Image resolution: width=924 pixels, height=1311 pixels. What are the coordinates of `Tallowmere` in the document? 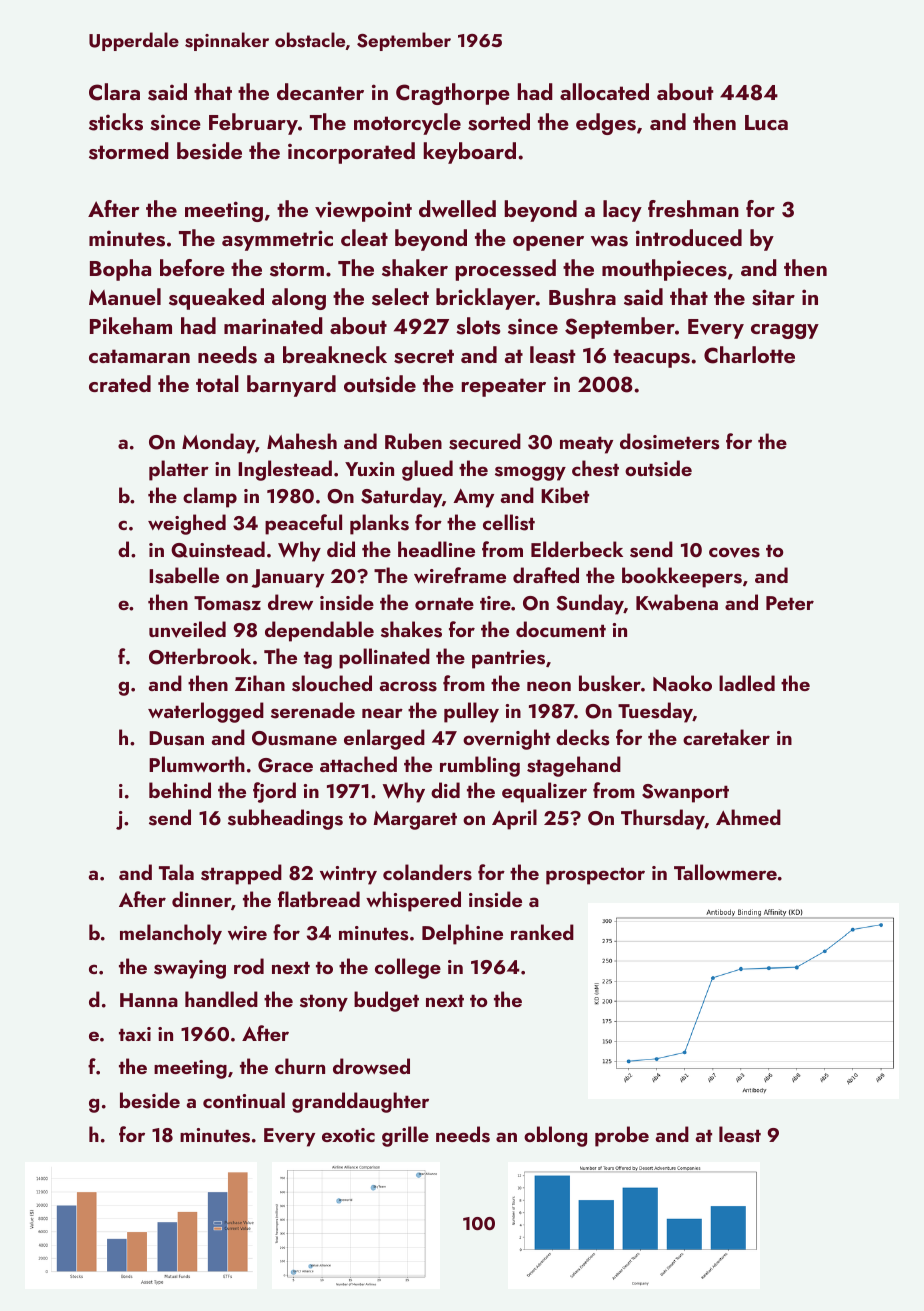 It's located at (725, 872).
